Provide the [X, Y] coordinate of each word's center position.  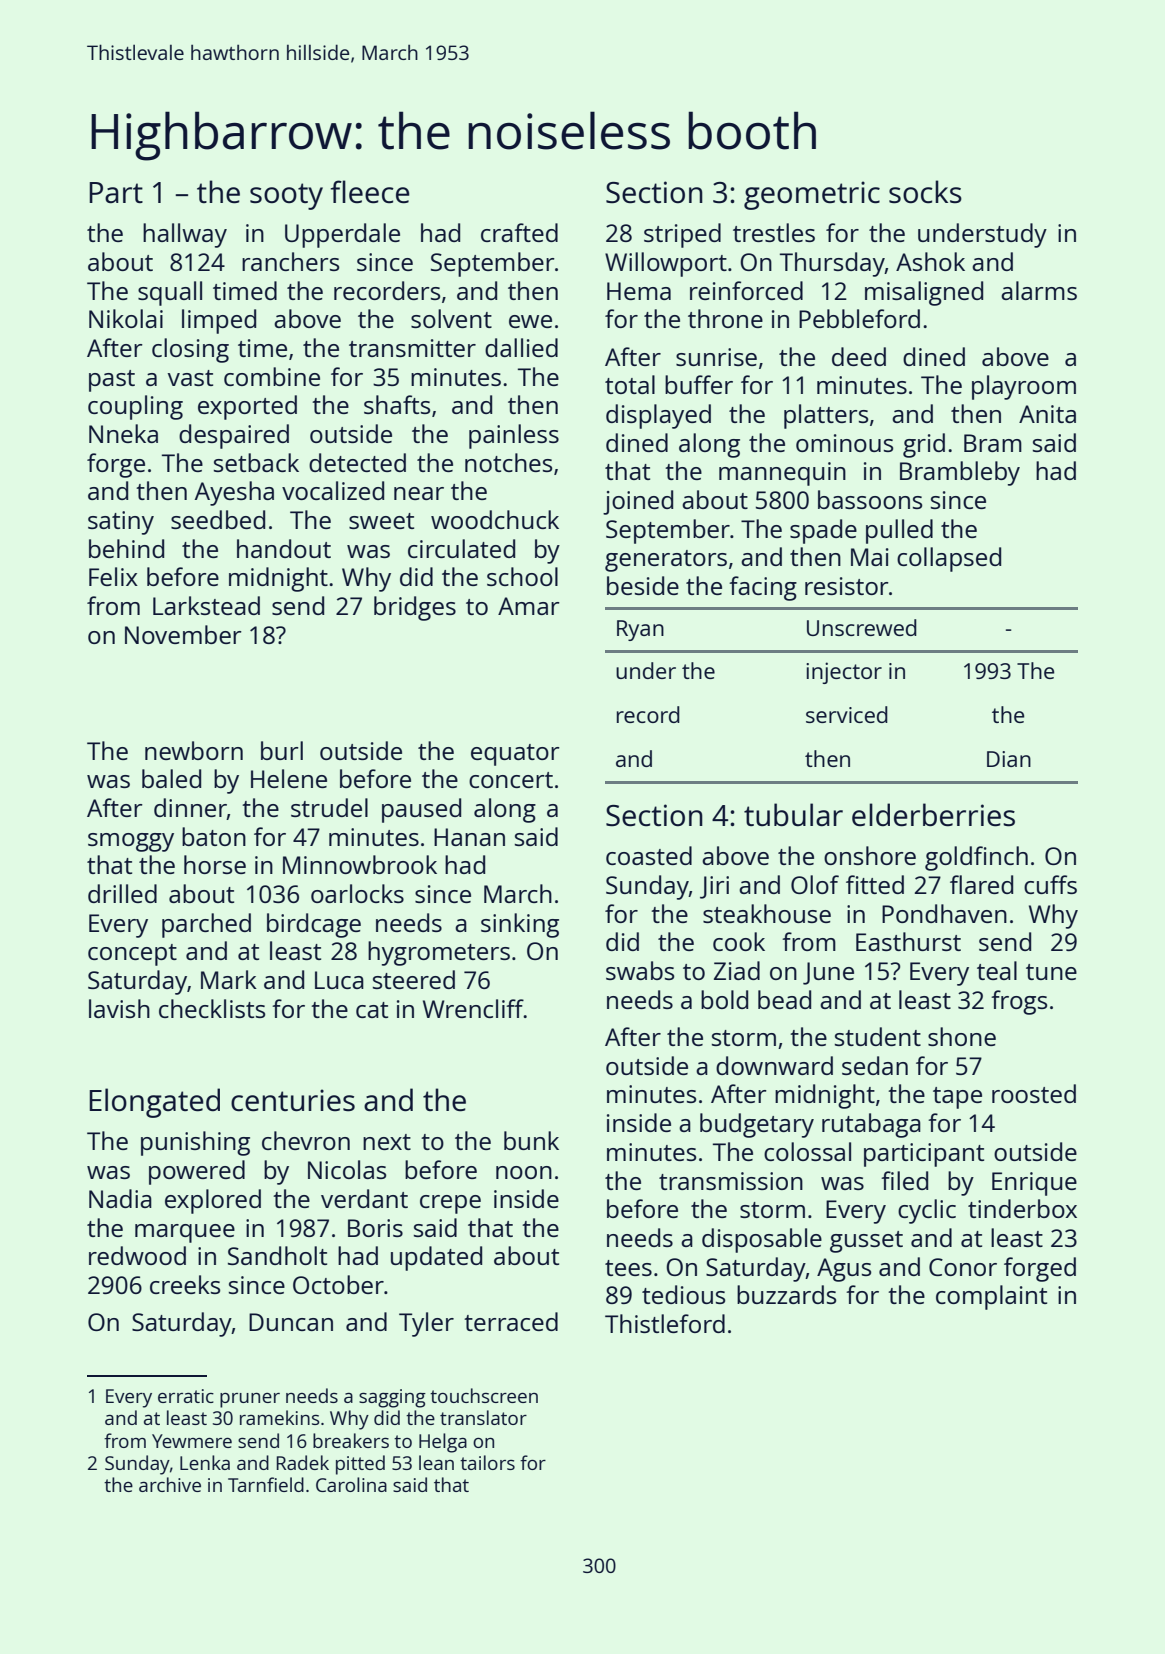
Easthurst [908, 941]
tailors [487, 1462]
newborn [194, 750]
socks [925, 192]
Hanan [469, 837]
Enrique [1034, 1184]
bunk [531, 1140]
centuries [293, 1100]
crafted [519, 232]
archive [170, 1484]
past [112, 381]
